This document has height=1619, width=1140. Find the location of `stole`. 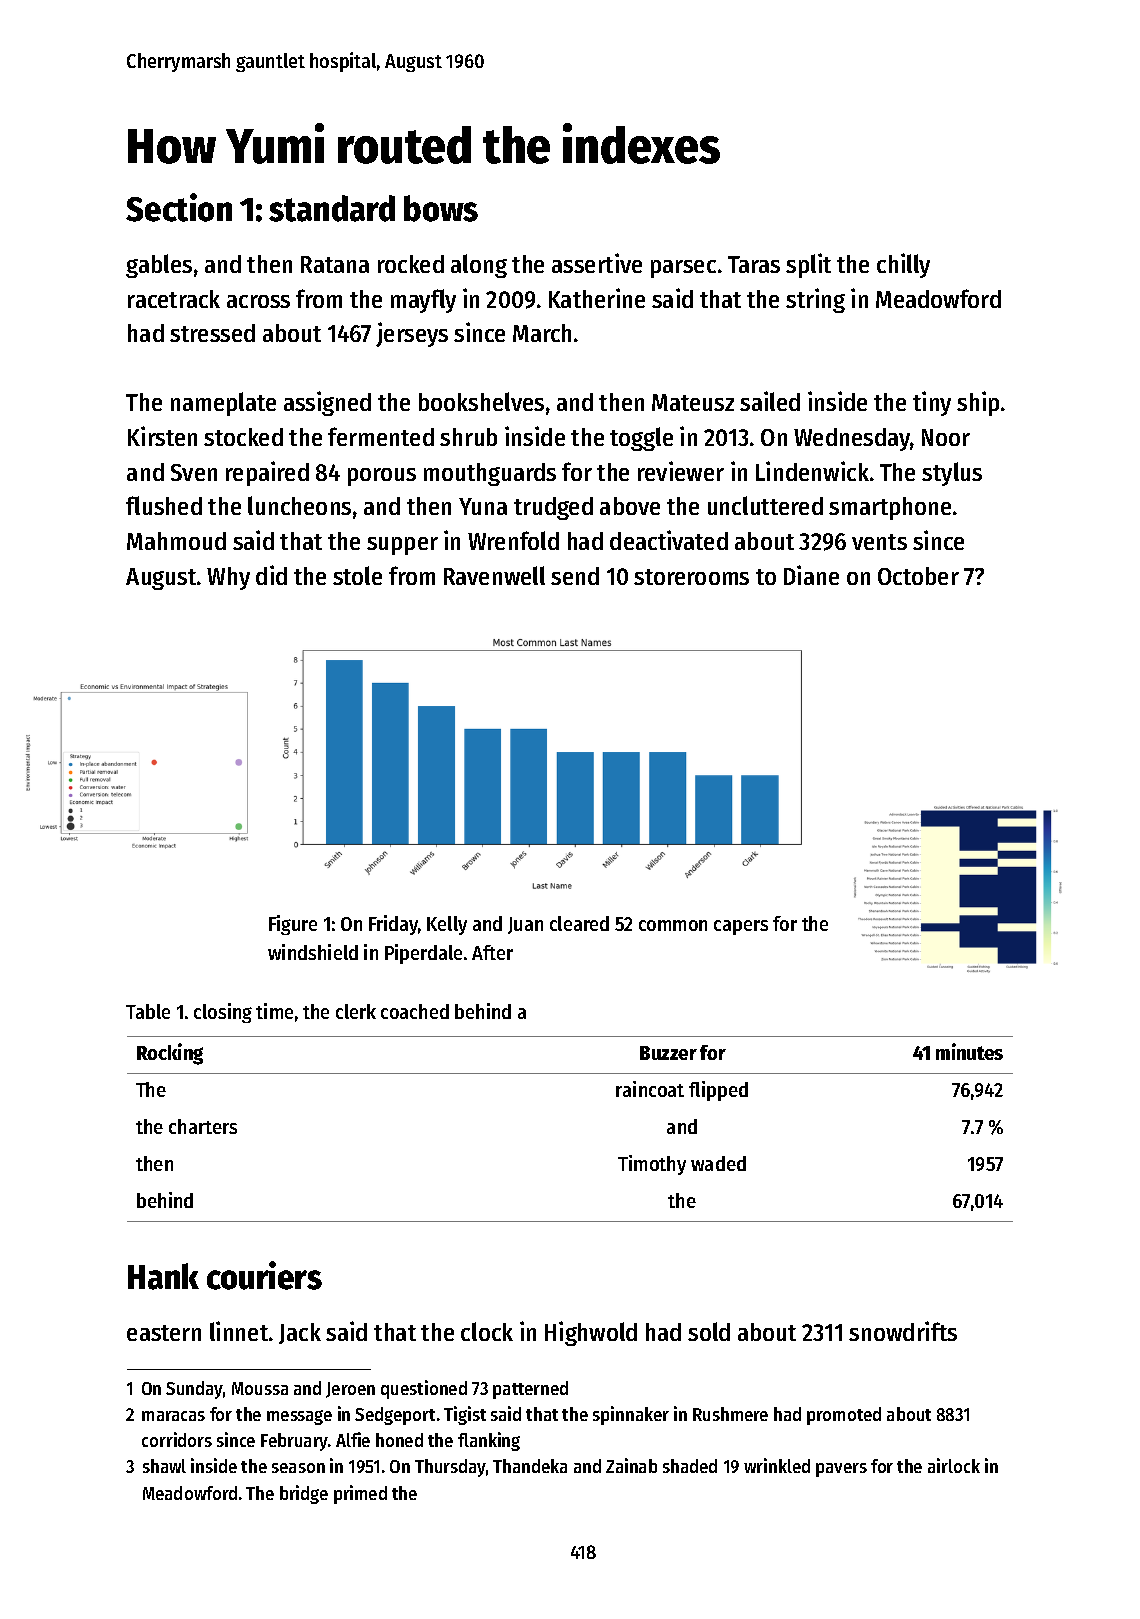

stole is located at coordinates (357, 575).
